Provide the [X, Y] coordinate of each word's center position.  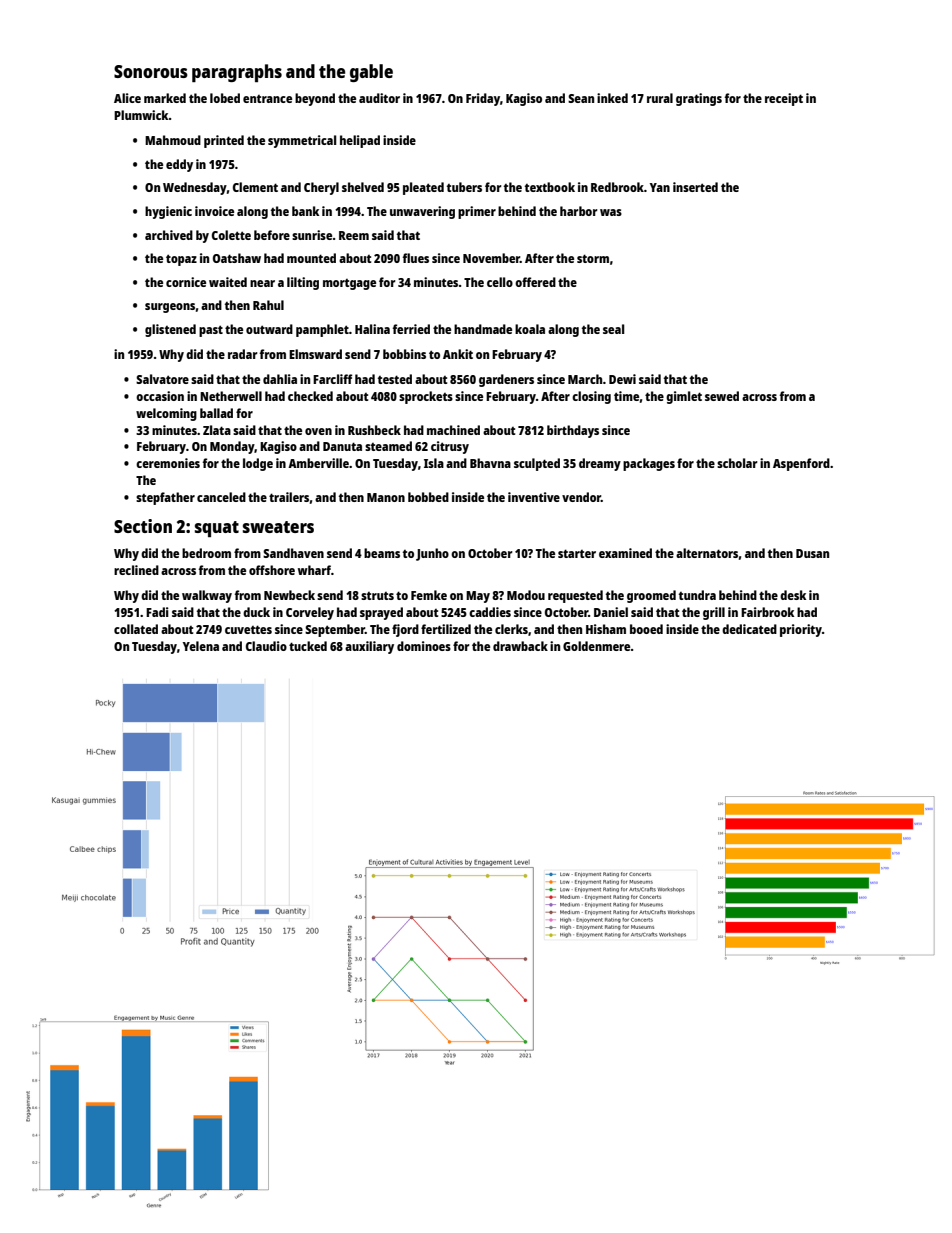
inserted [695, 187]
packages [649, 464]
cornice [186, 282]
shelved [363, 187]
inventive [534, 497]
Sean [581, 98]
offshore [272, 570]
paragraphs [237, 73]
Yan [660, 187]
